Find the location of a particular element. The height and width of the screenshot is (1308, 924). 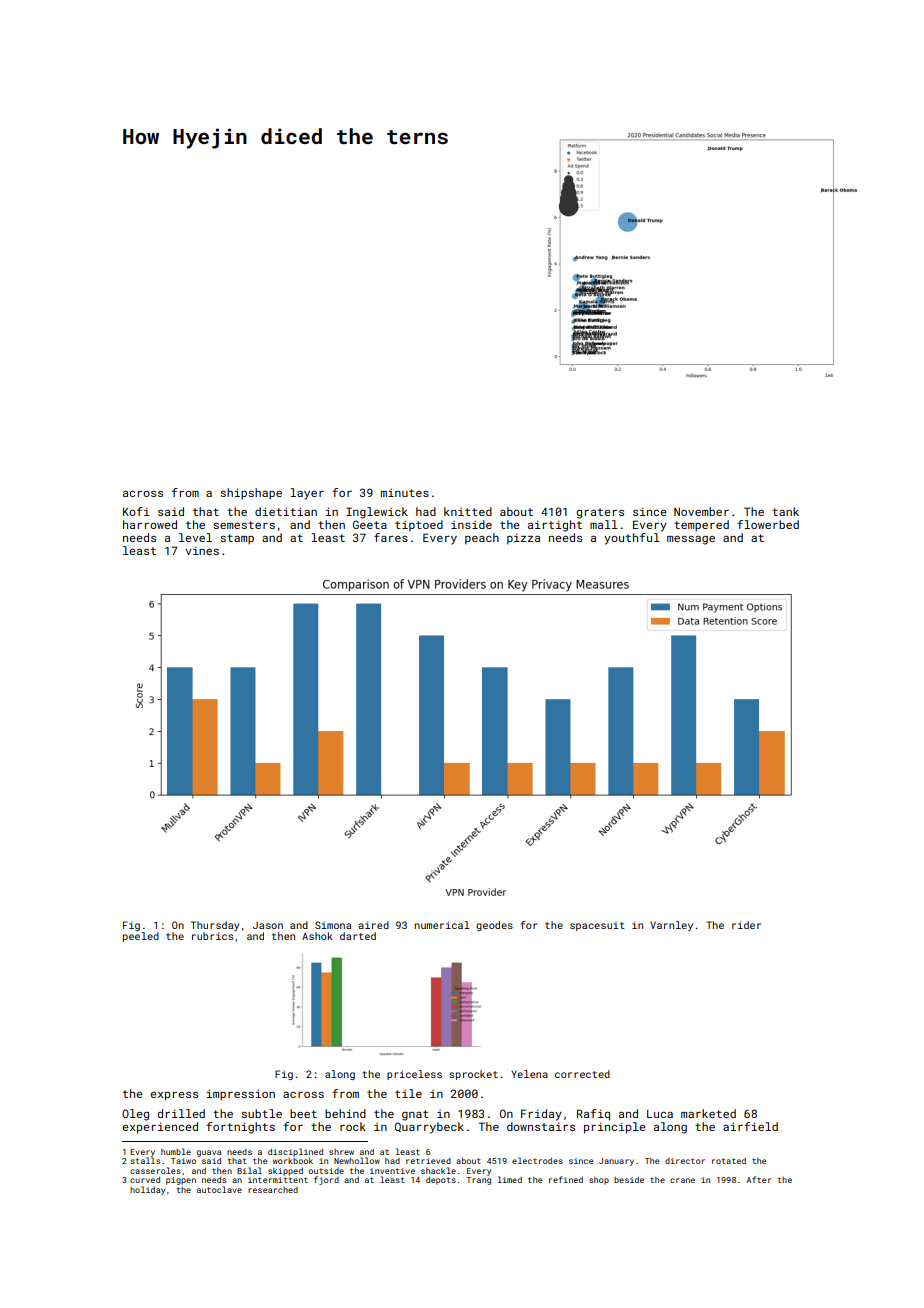

Jason is located at coordinates (268, 925).
